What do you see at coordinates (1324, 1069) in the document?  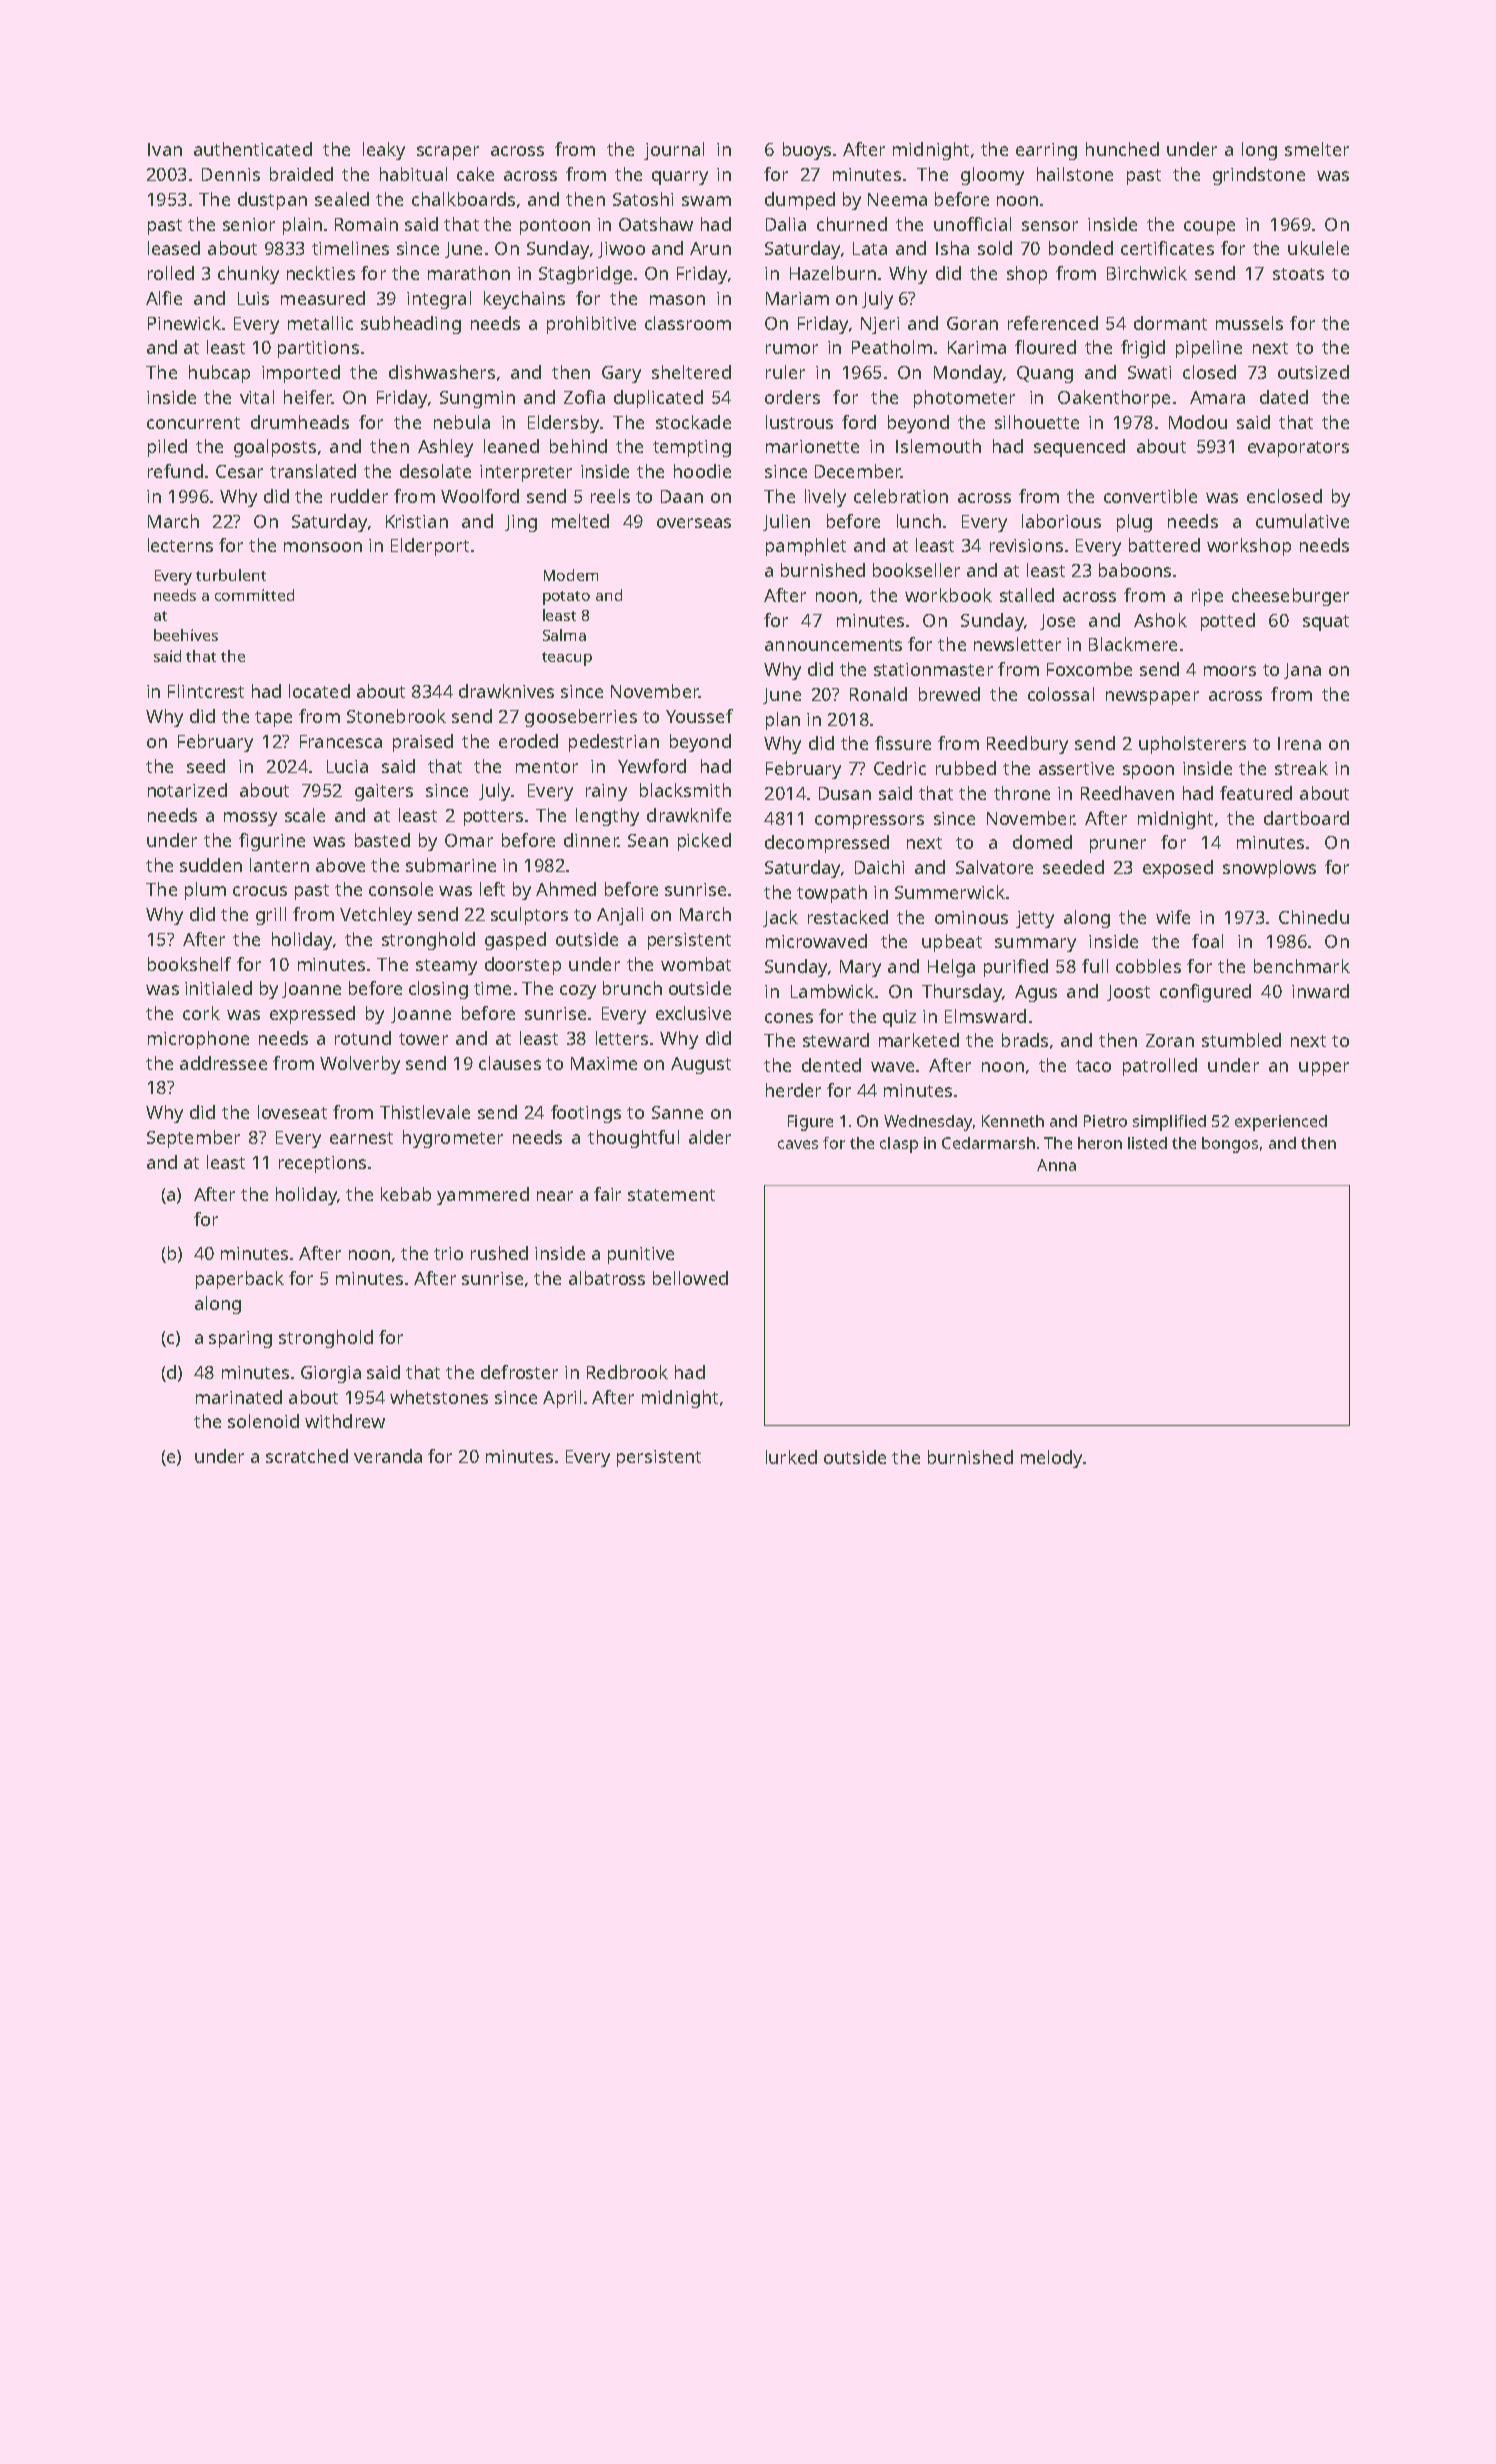 I see `upper` at bounding box center [1324, 1069].
